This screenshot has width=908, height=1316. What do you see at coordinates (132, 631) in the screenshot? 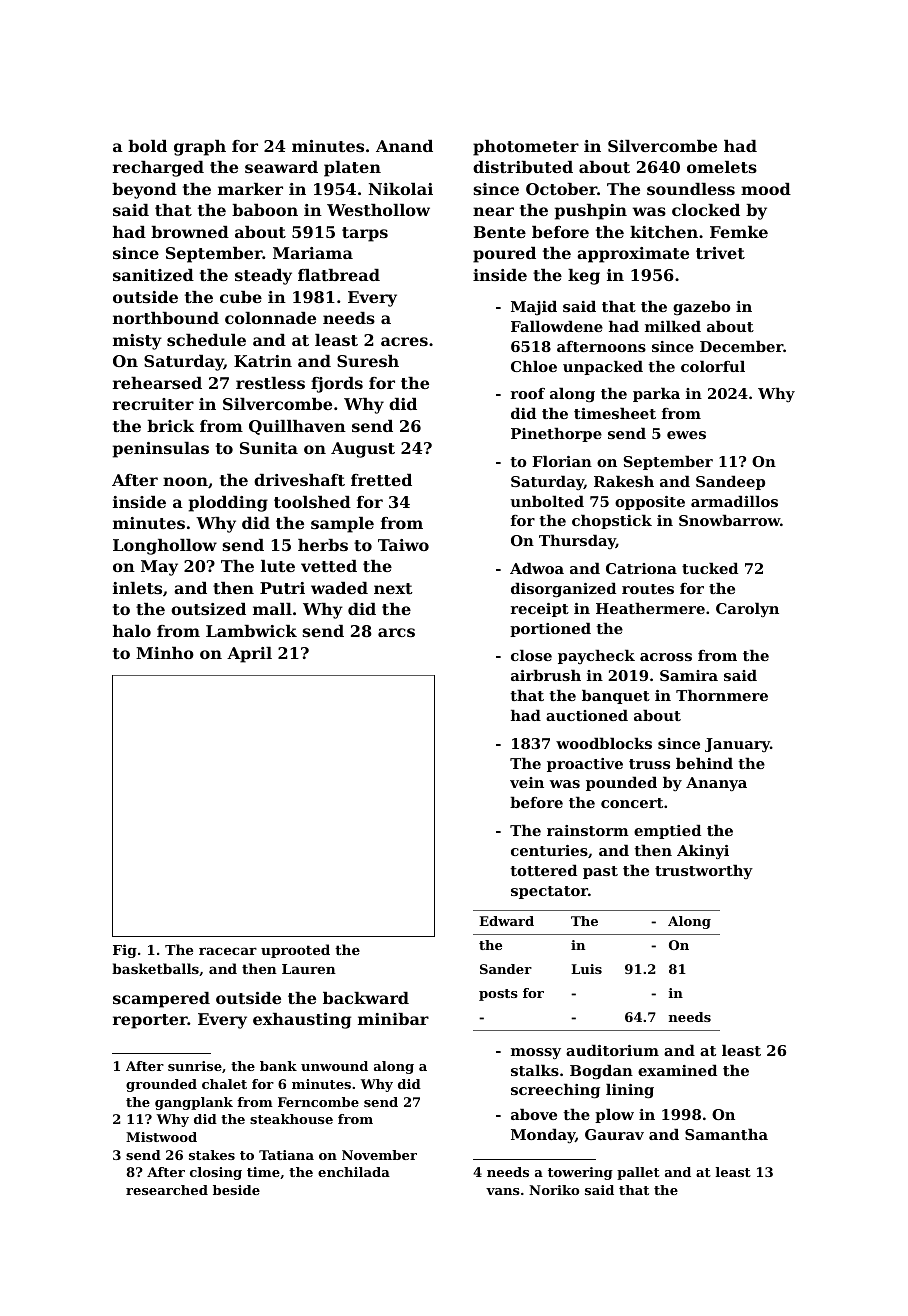
I see `halo` at bounding box center [132, 631].
